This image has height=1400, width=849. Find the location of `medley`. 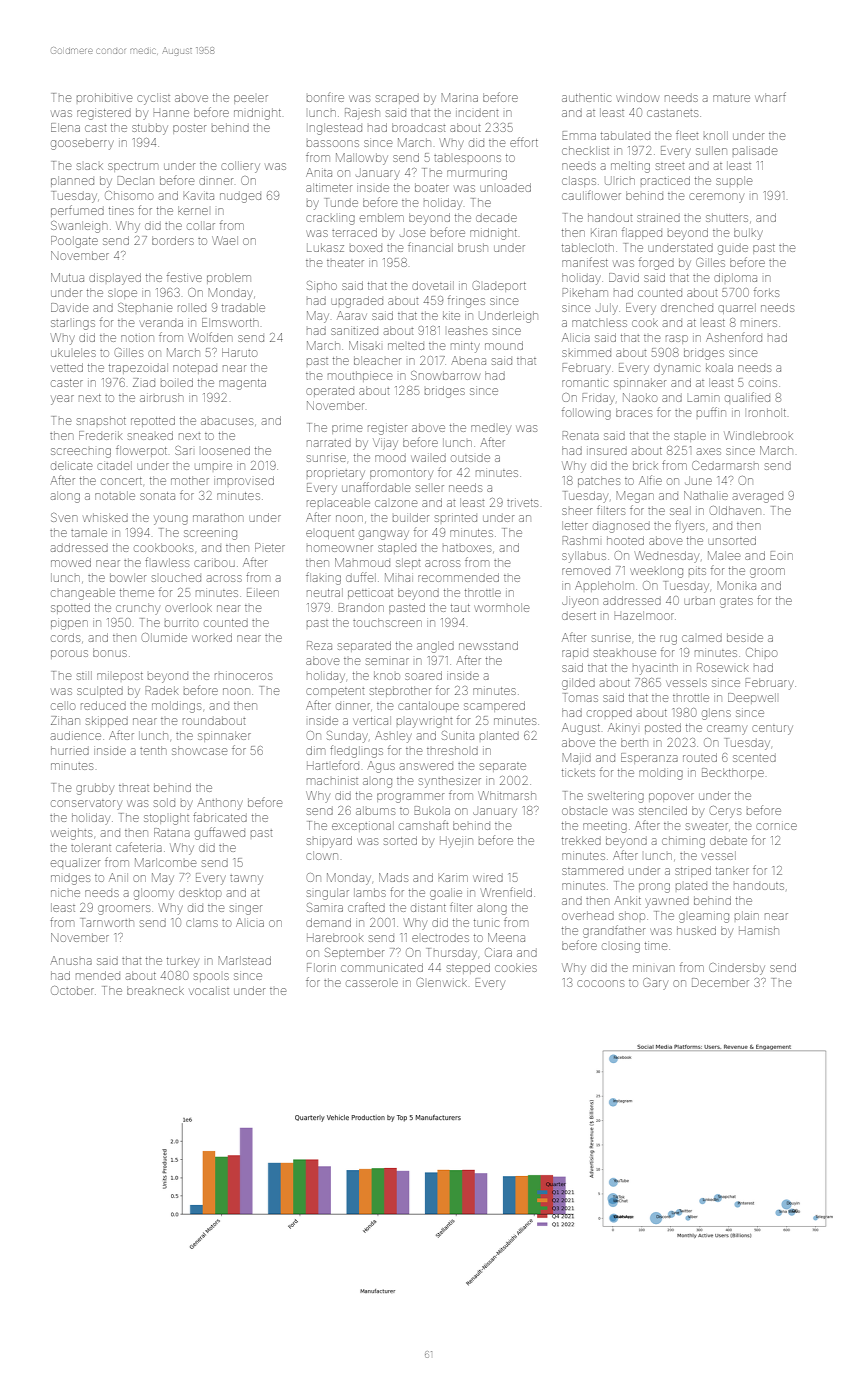

medley is located at coordinates (491, 430).
